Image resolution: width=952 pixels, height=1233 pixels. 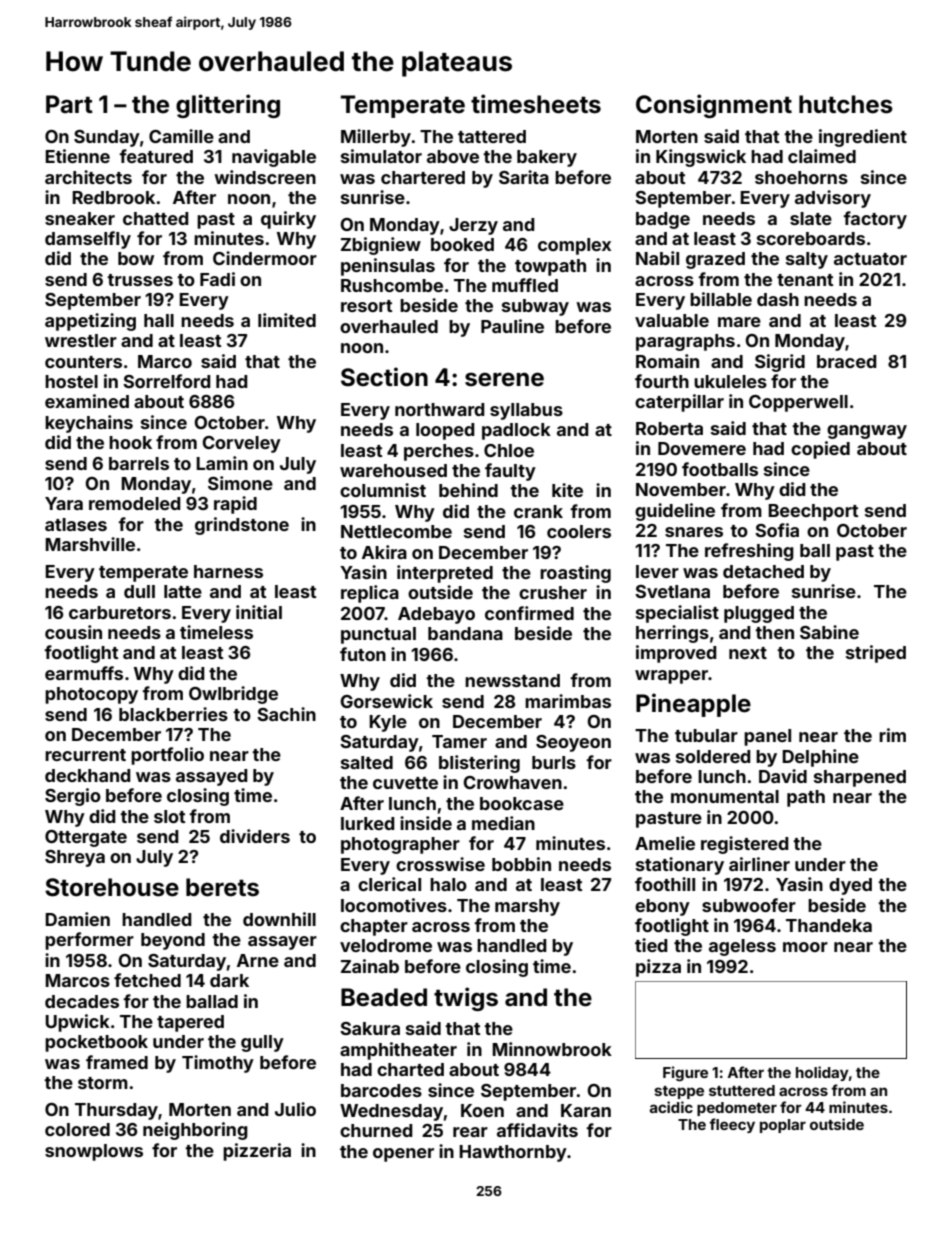 I want to click on stationary, so click(x=680, y=866).
